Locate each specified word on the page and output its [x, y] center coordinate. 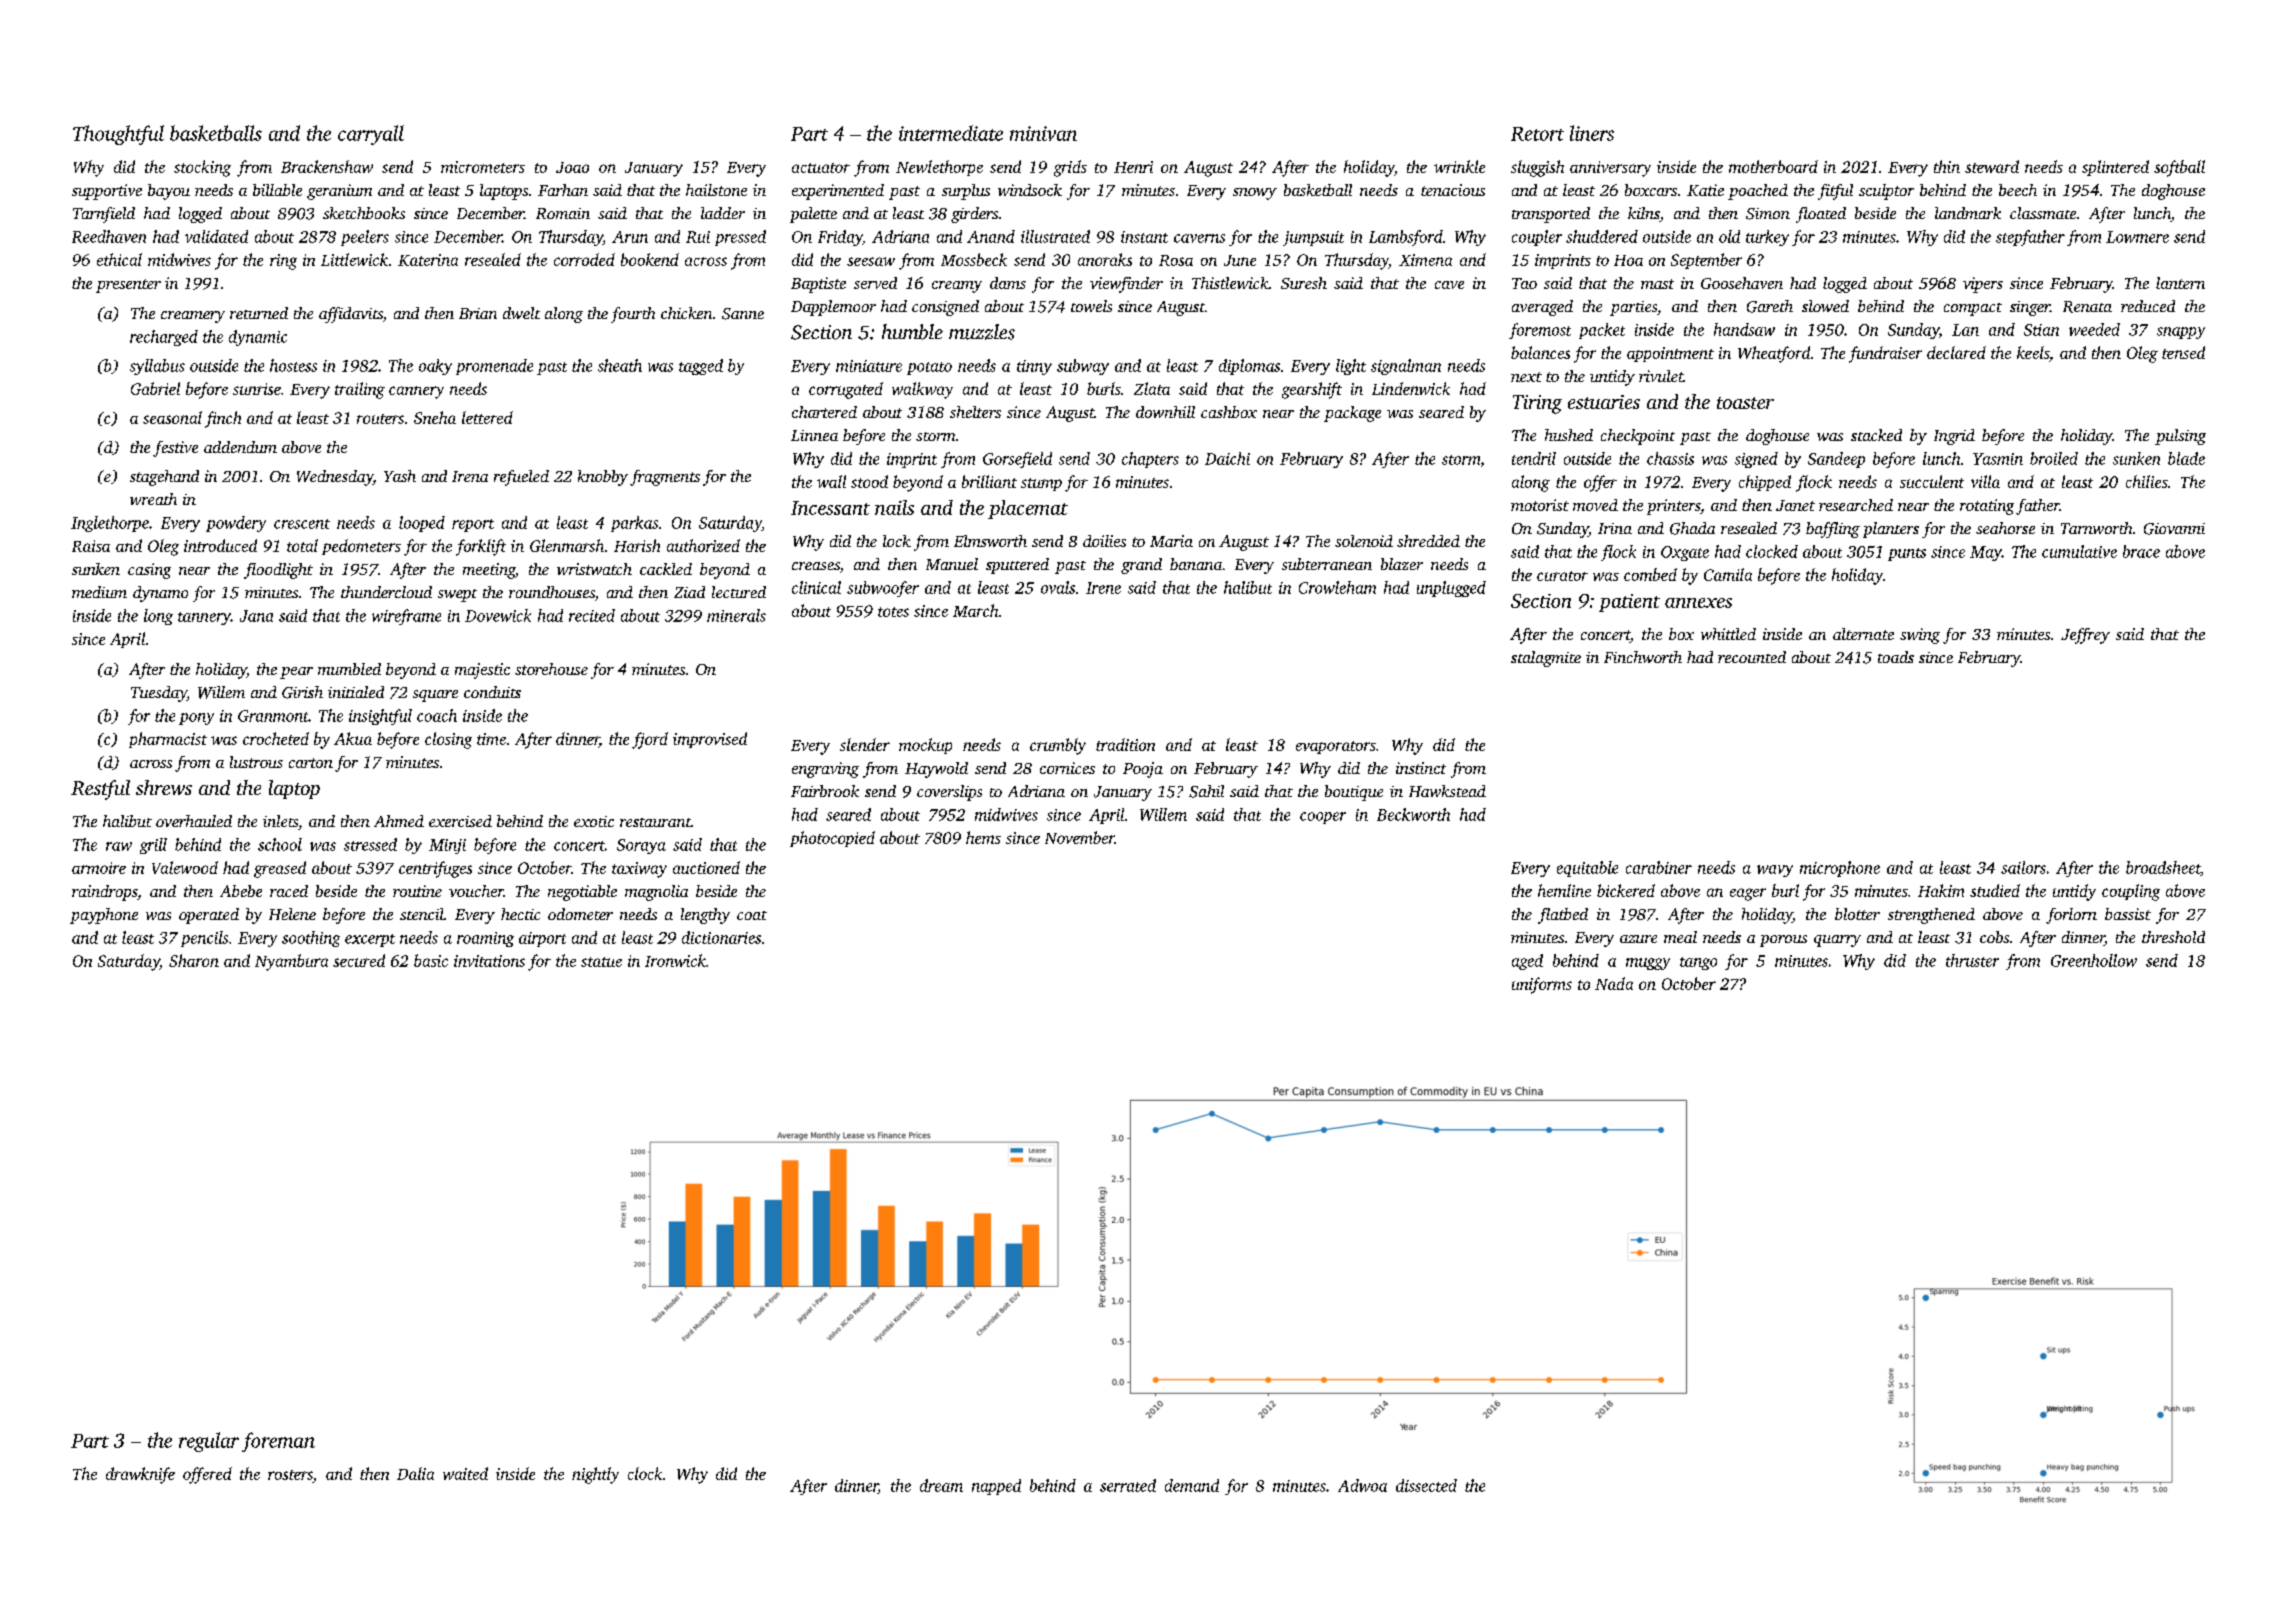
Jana [256, 616]
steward [1992, 166]
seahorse [2005, 528]
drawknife [140, 1475]
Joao [572, 167]
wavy [1775, 871]
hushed [1569, 435]
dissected [1426, 1485]
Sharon [194, 960]
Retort [1537, 134]
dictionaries [721, 937]
